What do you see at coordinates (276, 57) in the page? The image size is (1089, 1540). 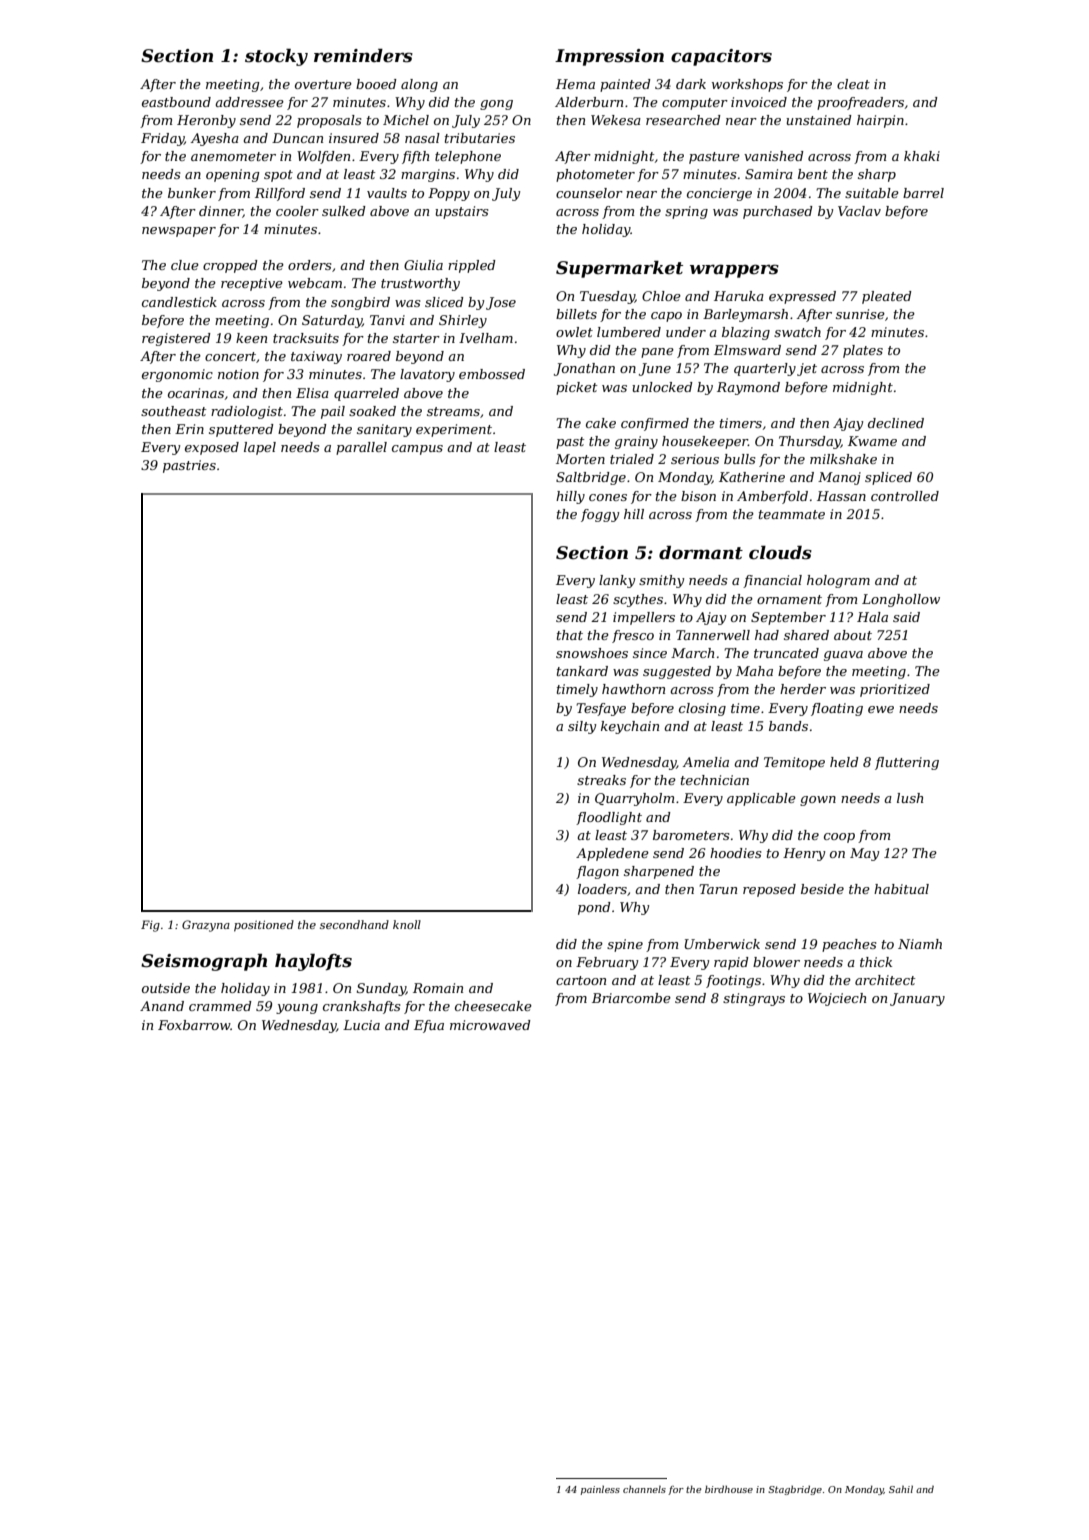 I see `stocky` at bounding box center [276, 57].
